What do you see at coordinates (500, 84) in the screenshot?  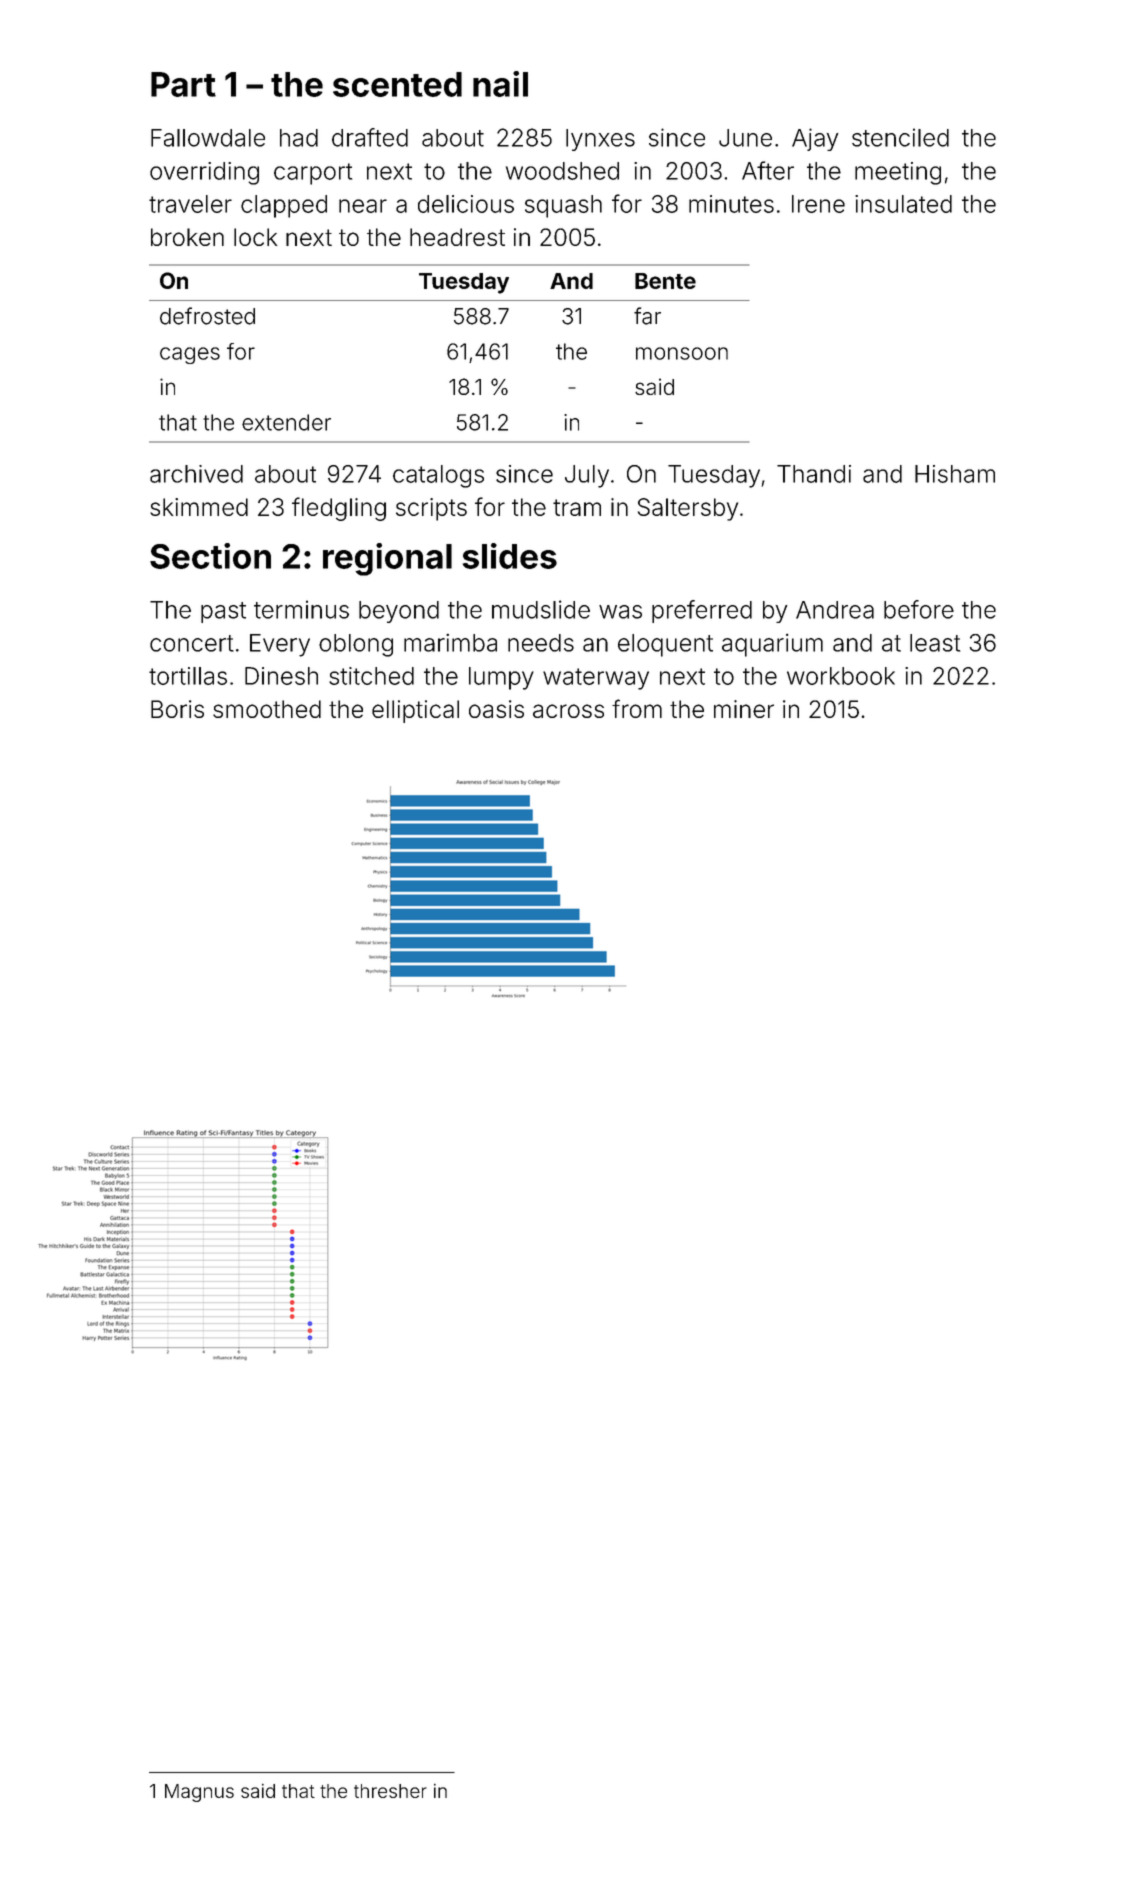 I see `nail` at bounding box center [500, 84].
